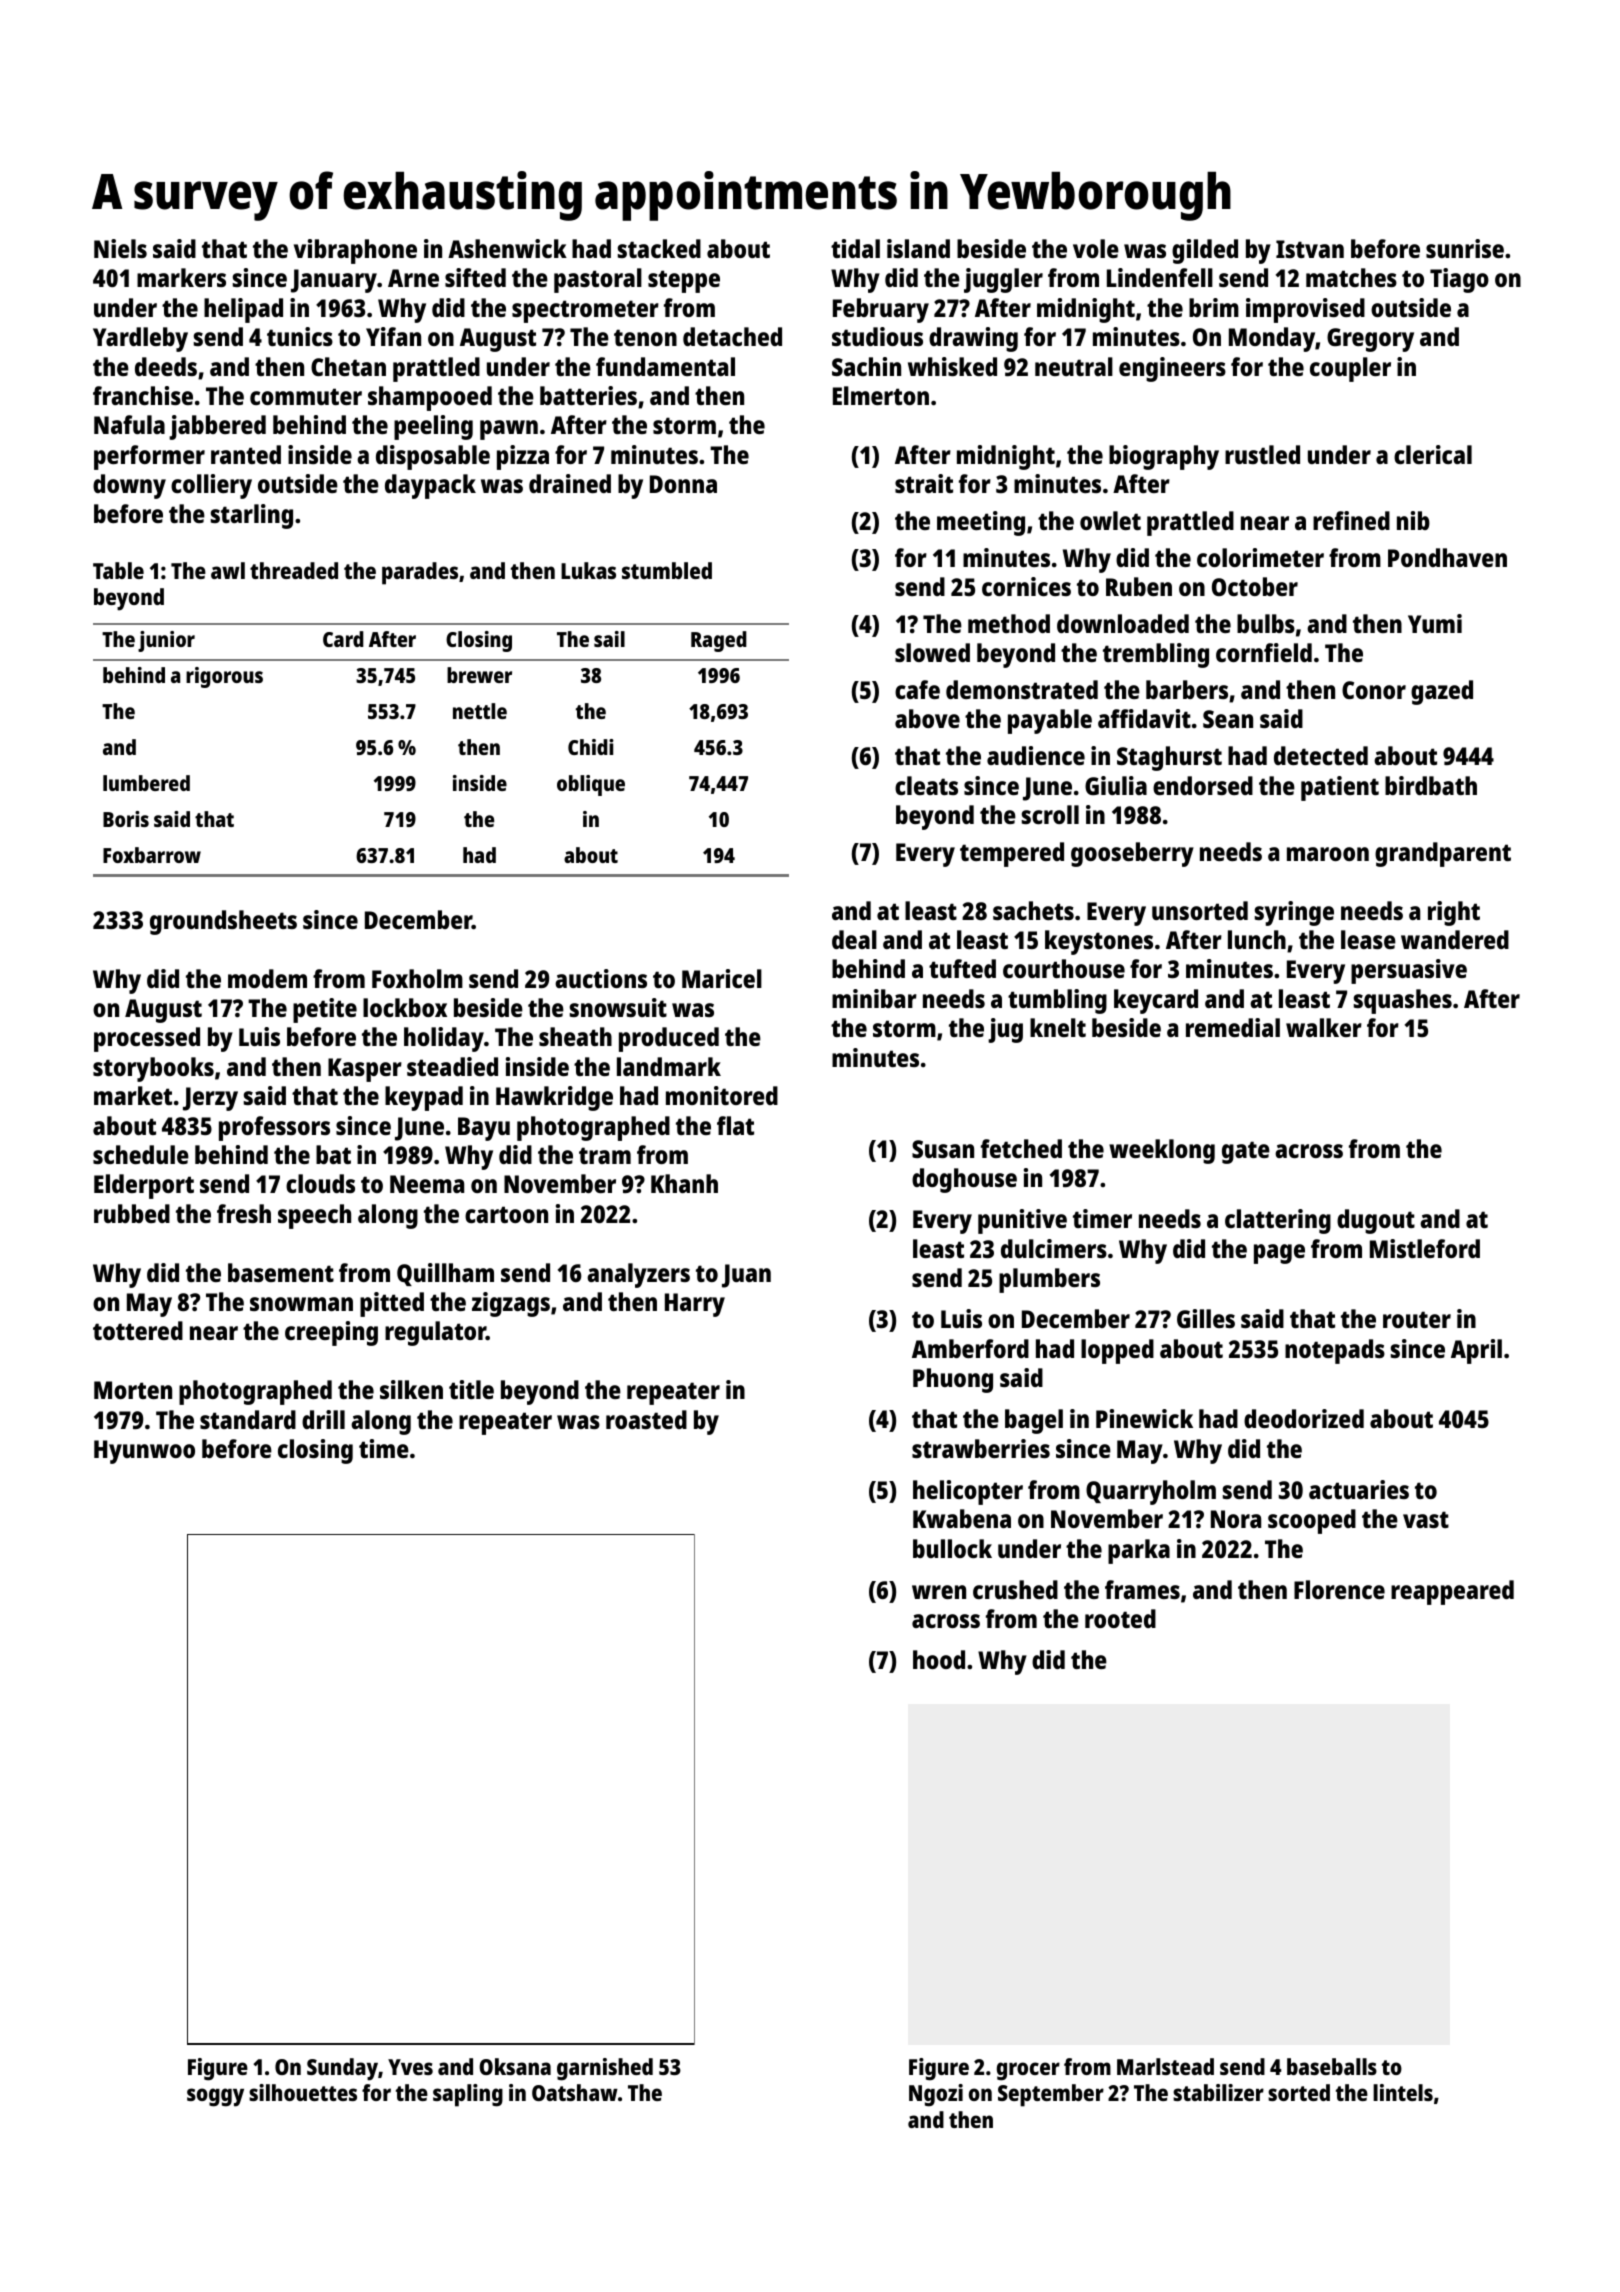 The image size is (1620, 2292). I want to click on Sunday, so click(342, 2069).
